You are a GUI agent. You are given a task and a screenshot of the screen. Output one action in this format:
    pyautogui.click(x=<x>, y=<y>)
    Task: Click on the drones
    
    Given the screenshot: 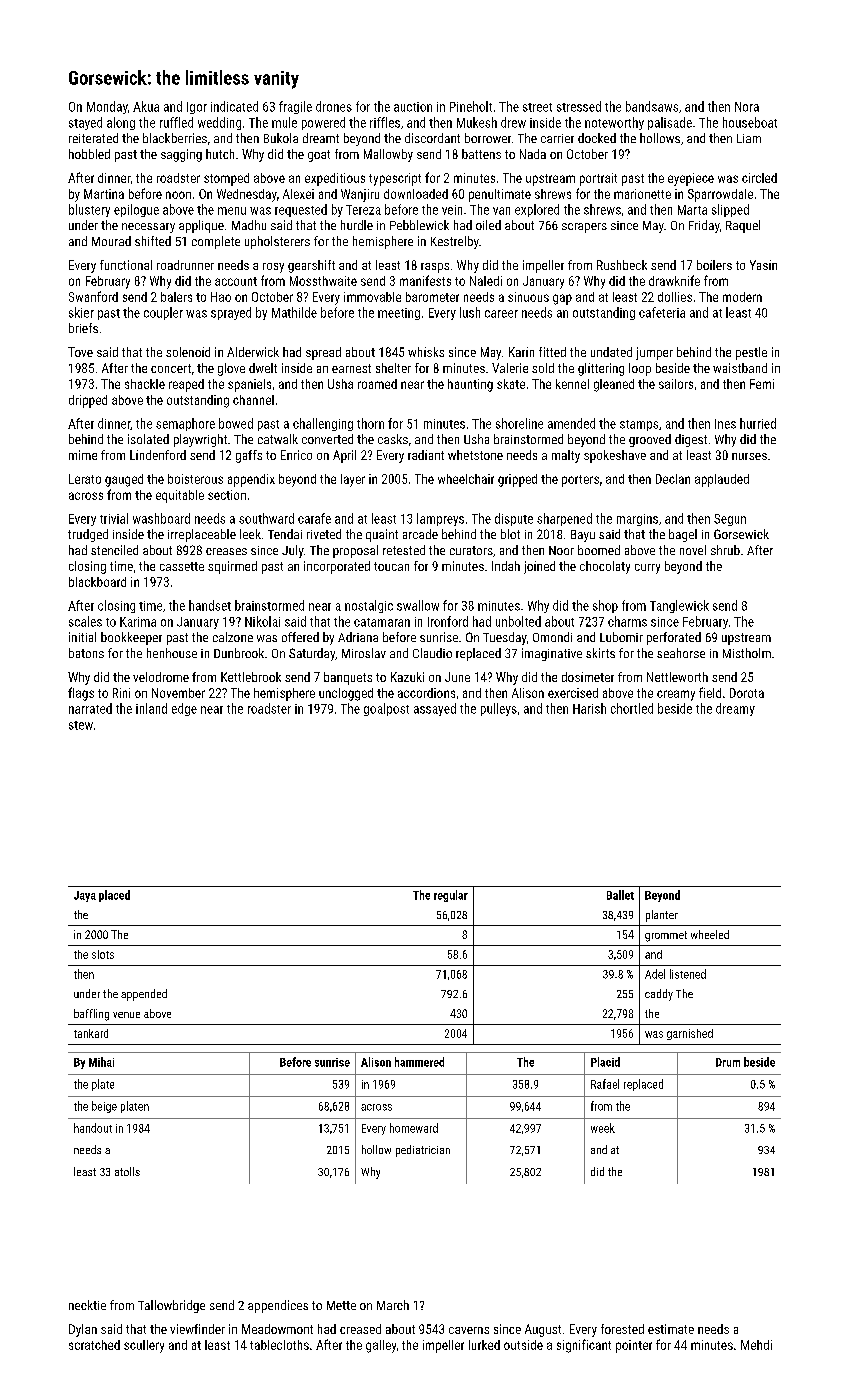 What is the action you would take?
    pyautogui.click(x=334, y=106)
